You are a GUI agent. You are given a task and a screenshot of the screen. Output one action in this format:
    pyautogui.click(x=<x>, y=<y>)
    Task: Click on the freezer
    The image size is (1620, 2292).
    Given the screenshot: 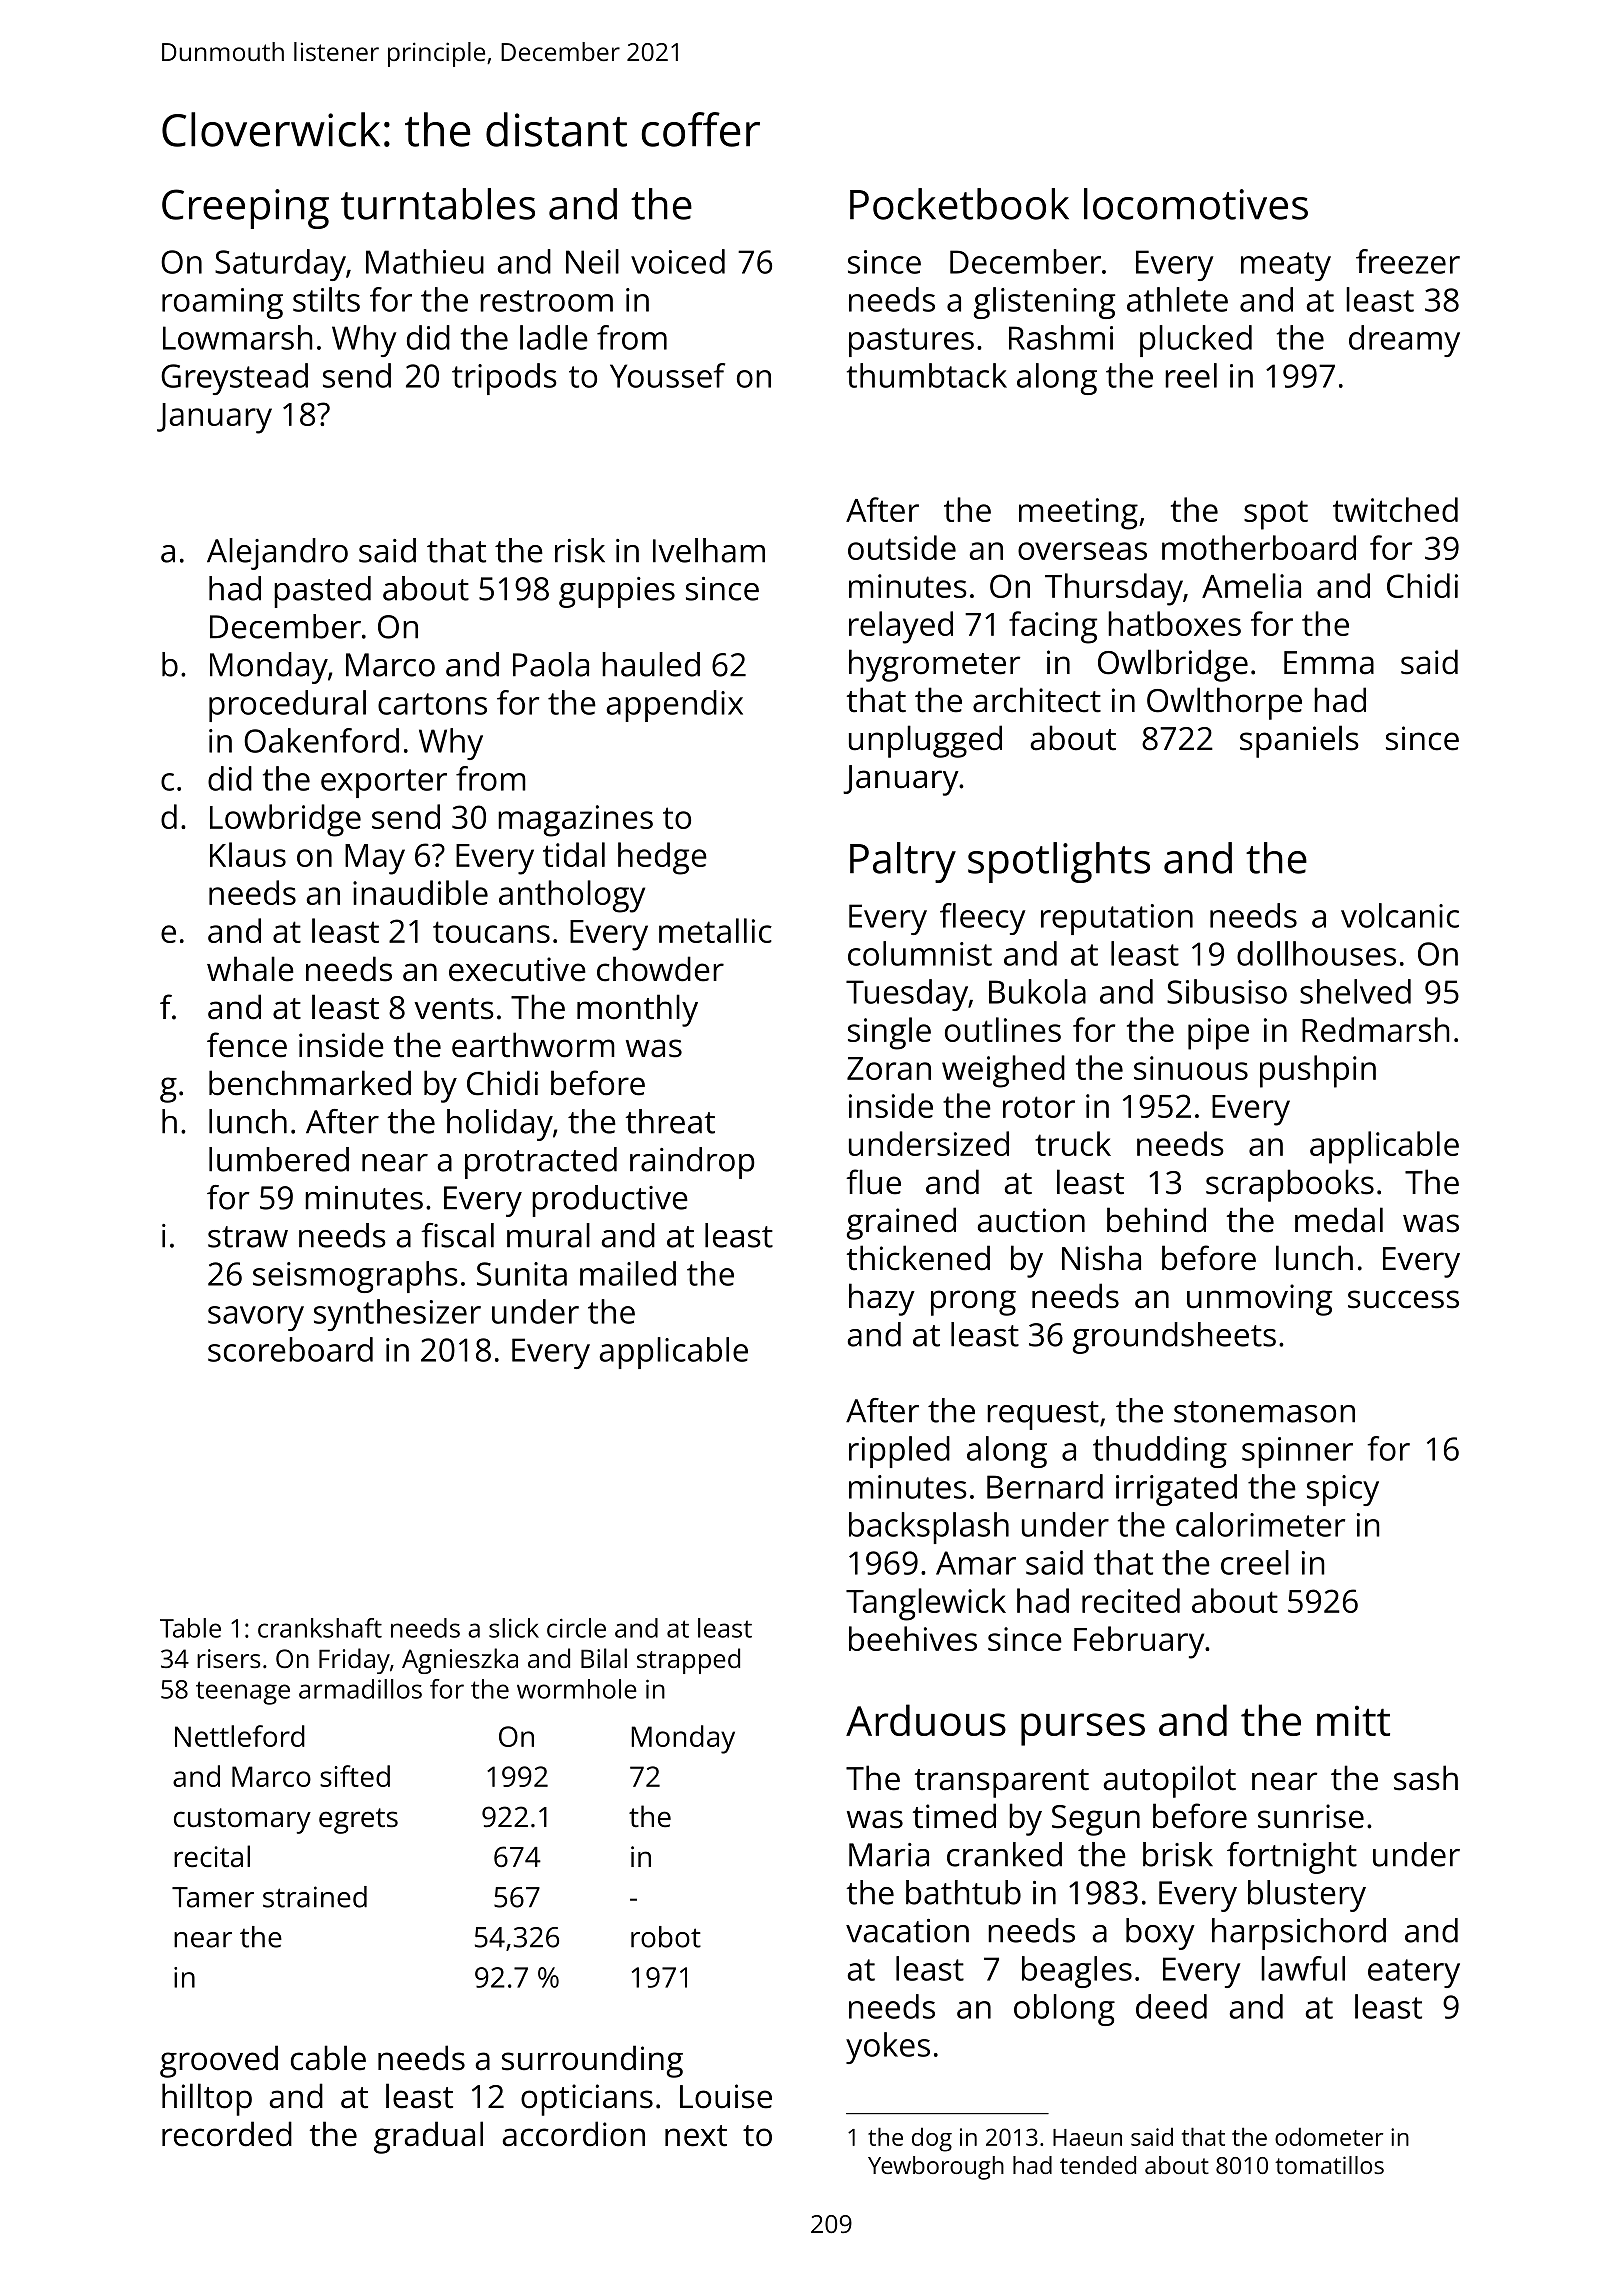 What is the action you would take?
    pyautogui.click(x=1408, y=261)
